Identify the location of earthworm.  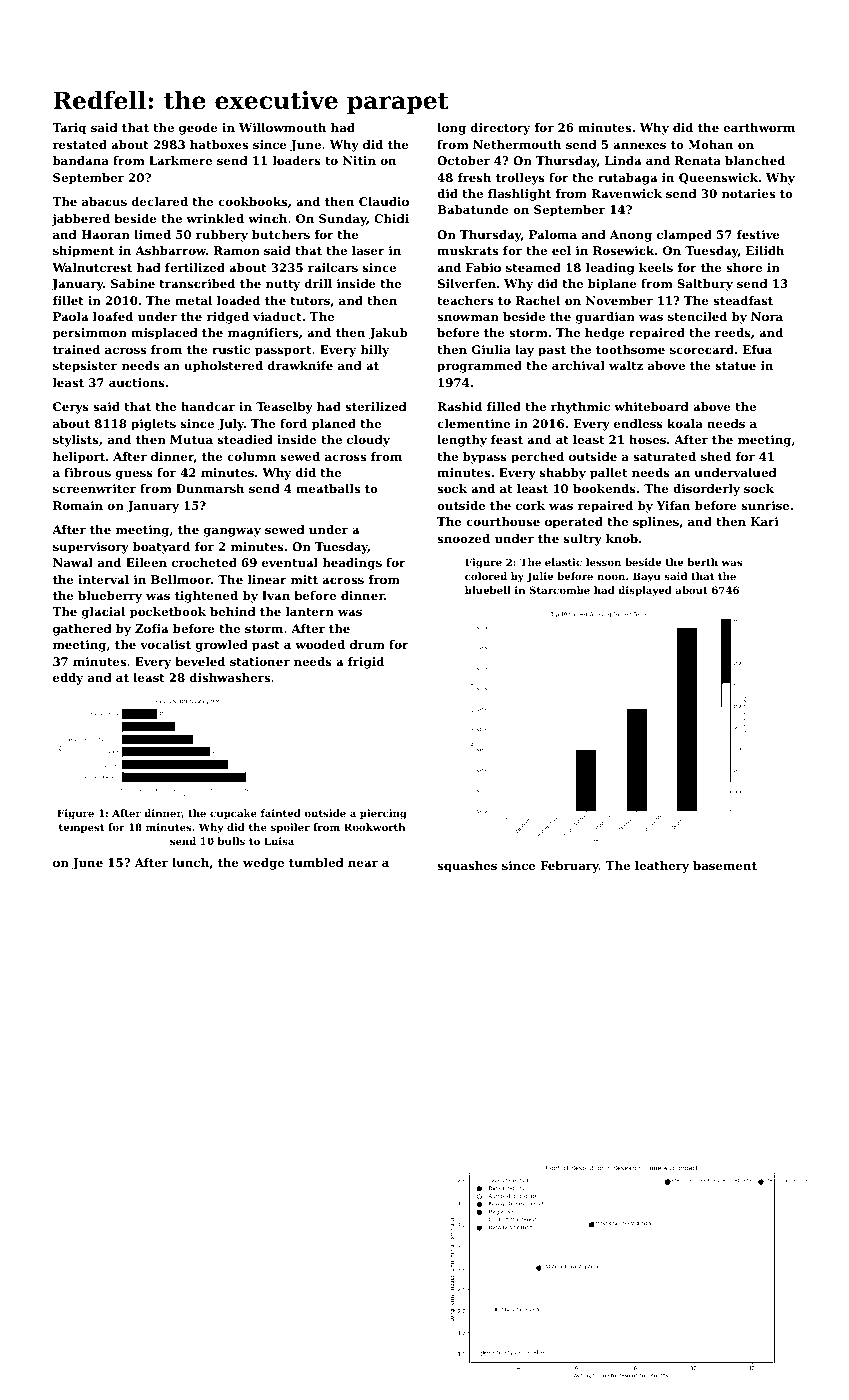
(759, 127).
